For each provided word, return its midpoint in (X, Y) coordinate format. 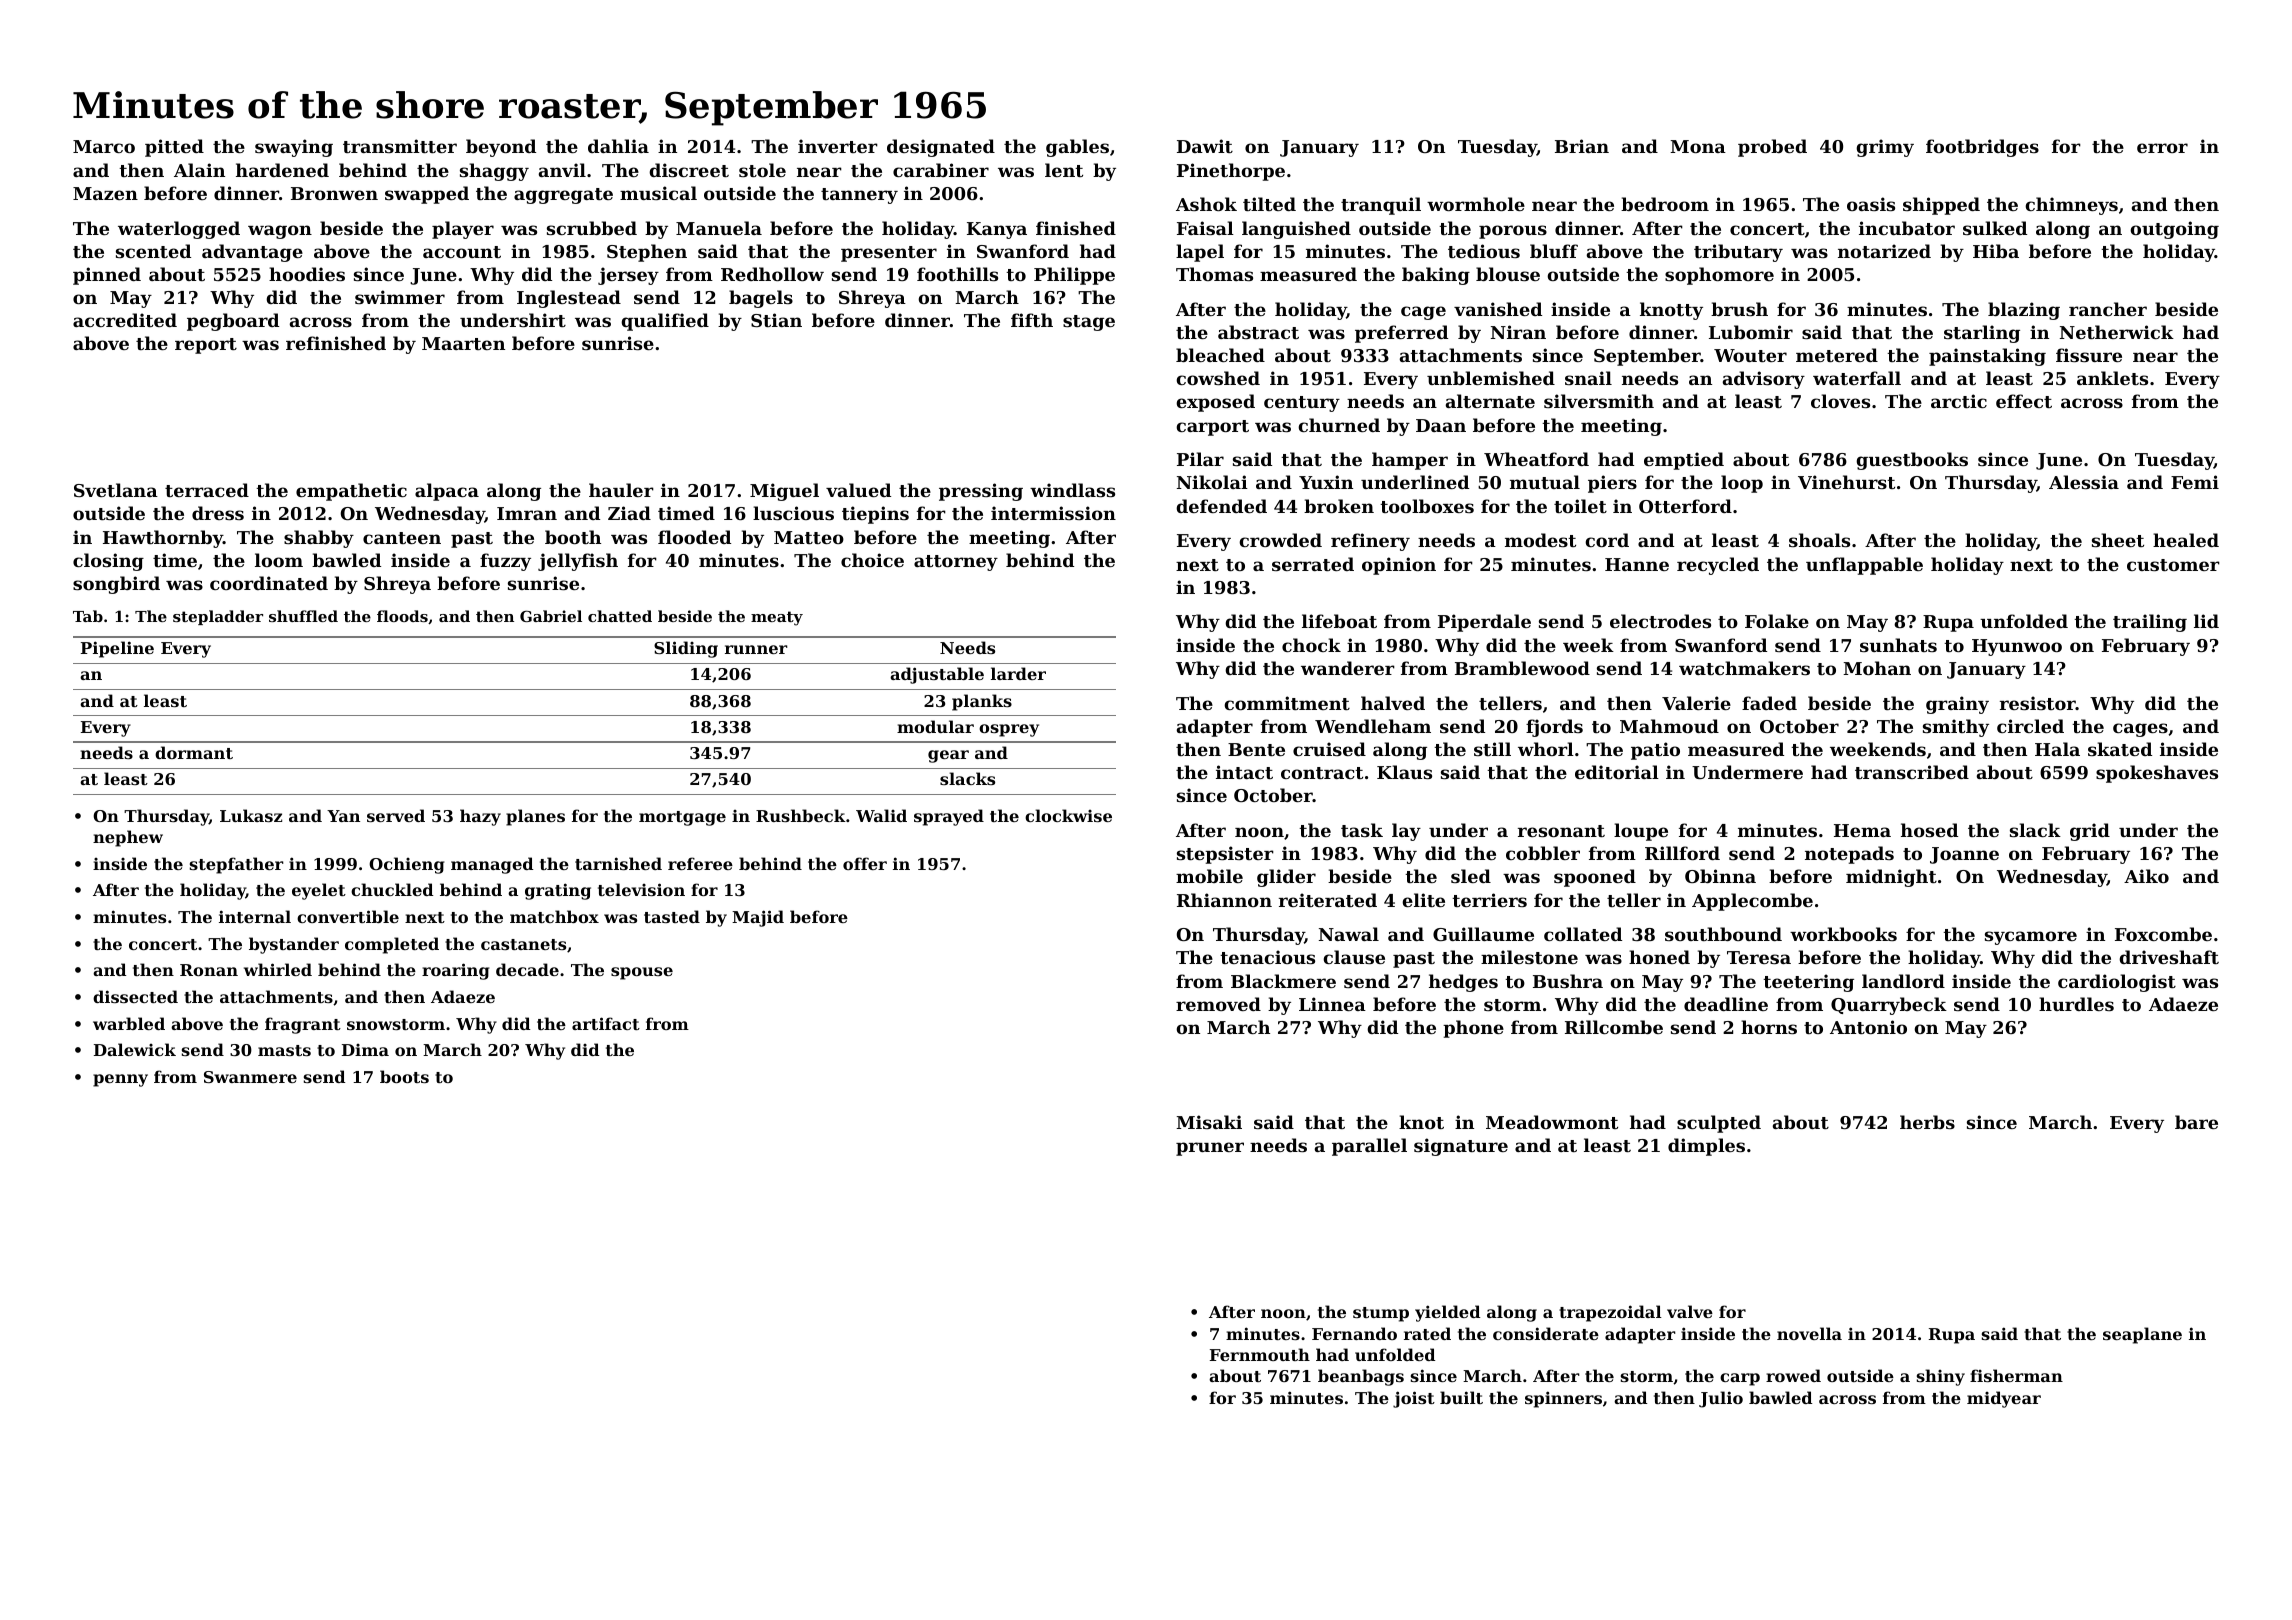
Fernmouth (1260, 1354)
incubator (1907, 228)
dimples (1706, 1147)
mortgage (682, 818)
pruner (1210, 1149)
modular (935, 726)
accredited (125, 320)
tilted (1269, 204)
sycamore (2031, 938)
